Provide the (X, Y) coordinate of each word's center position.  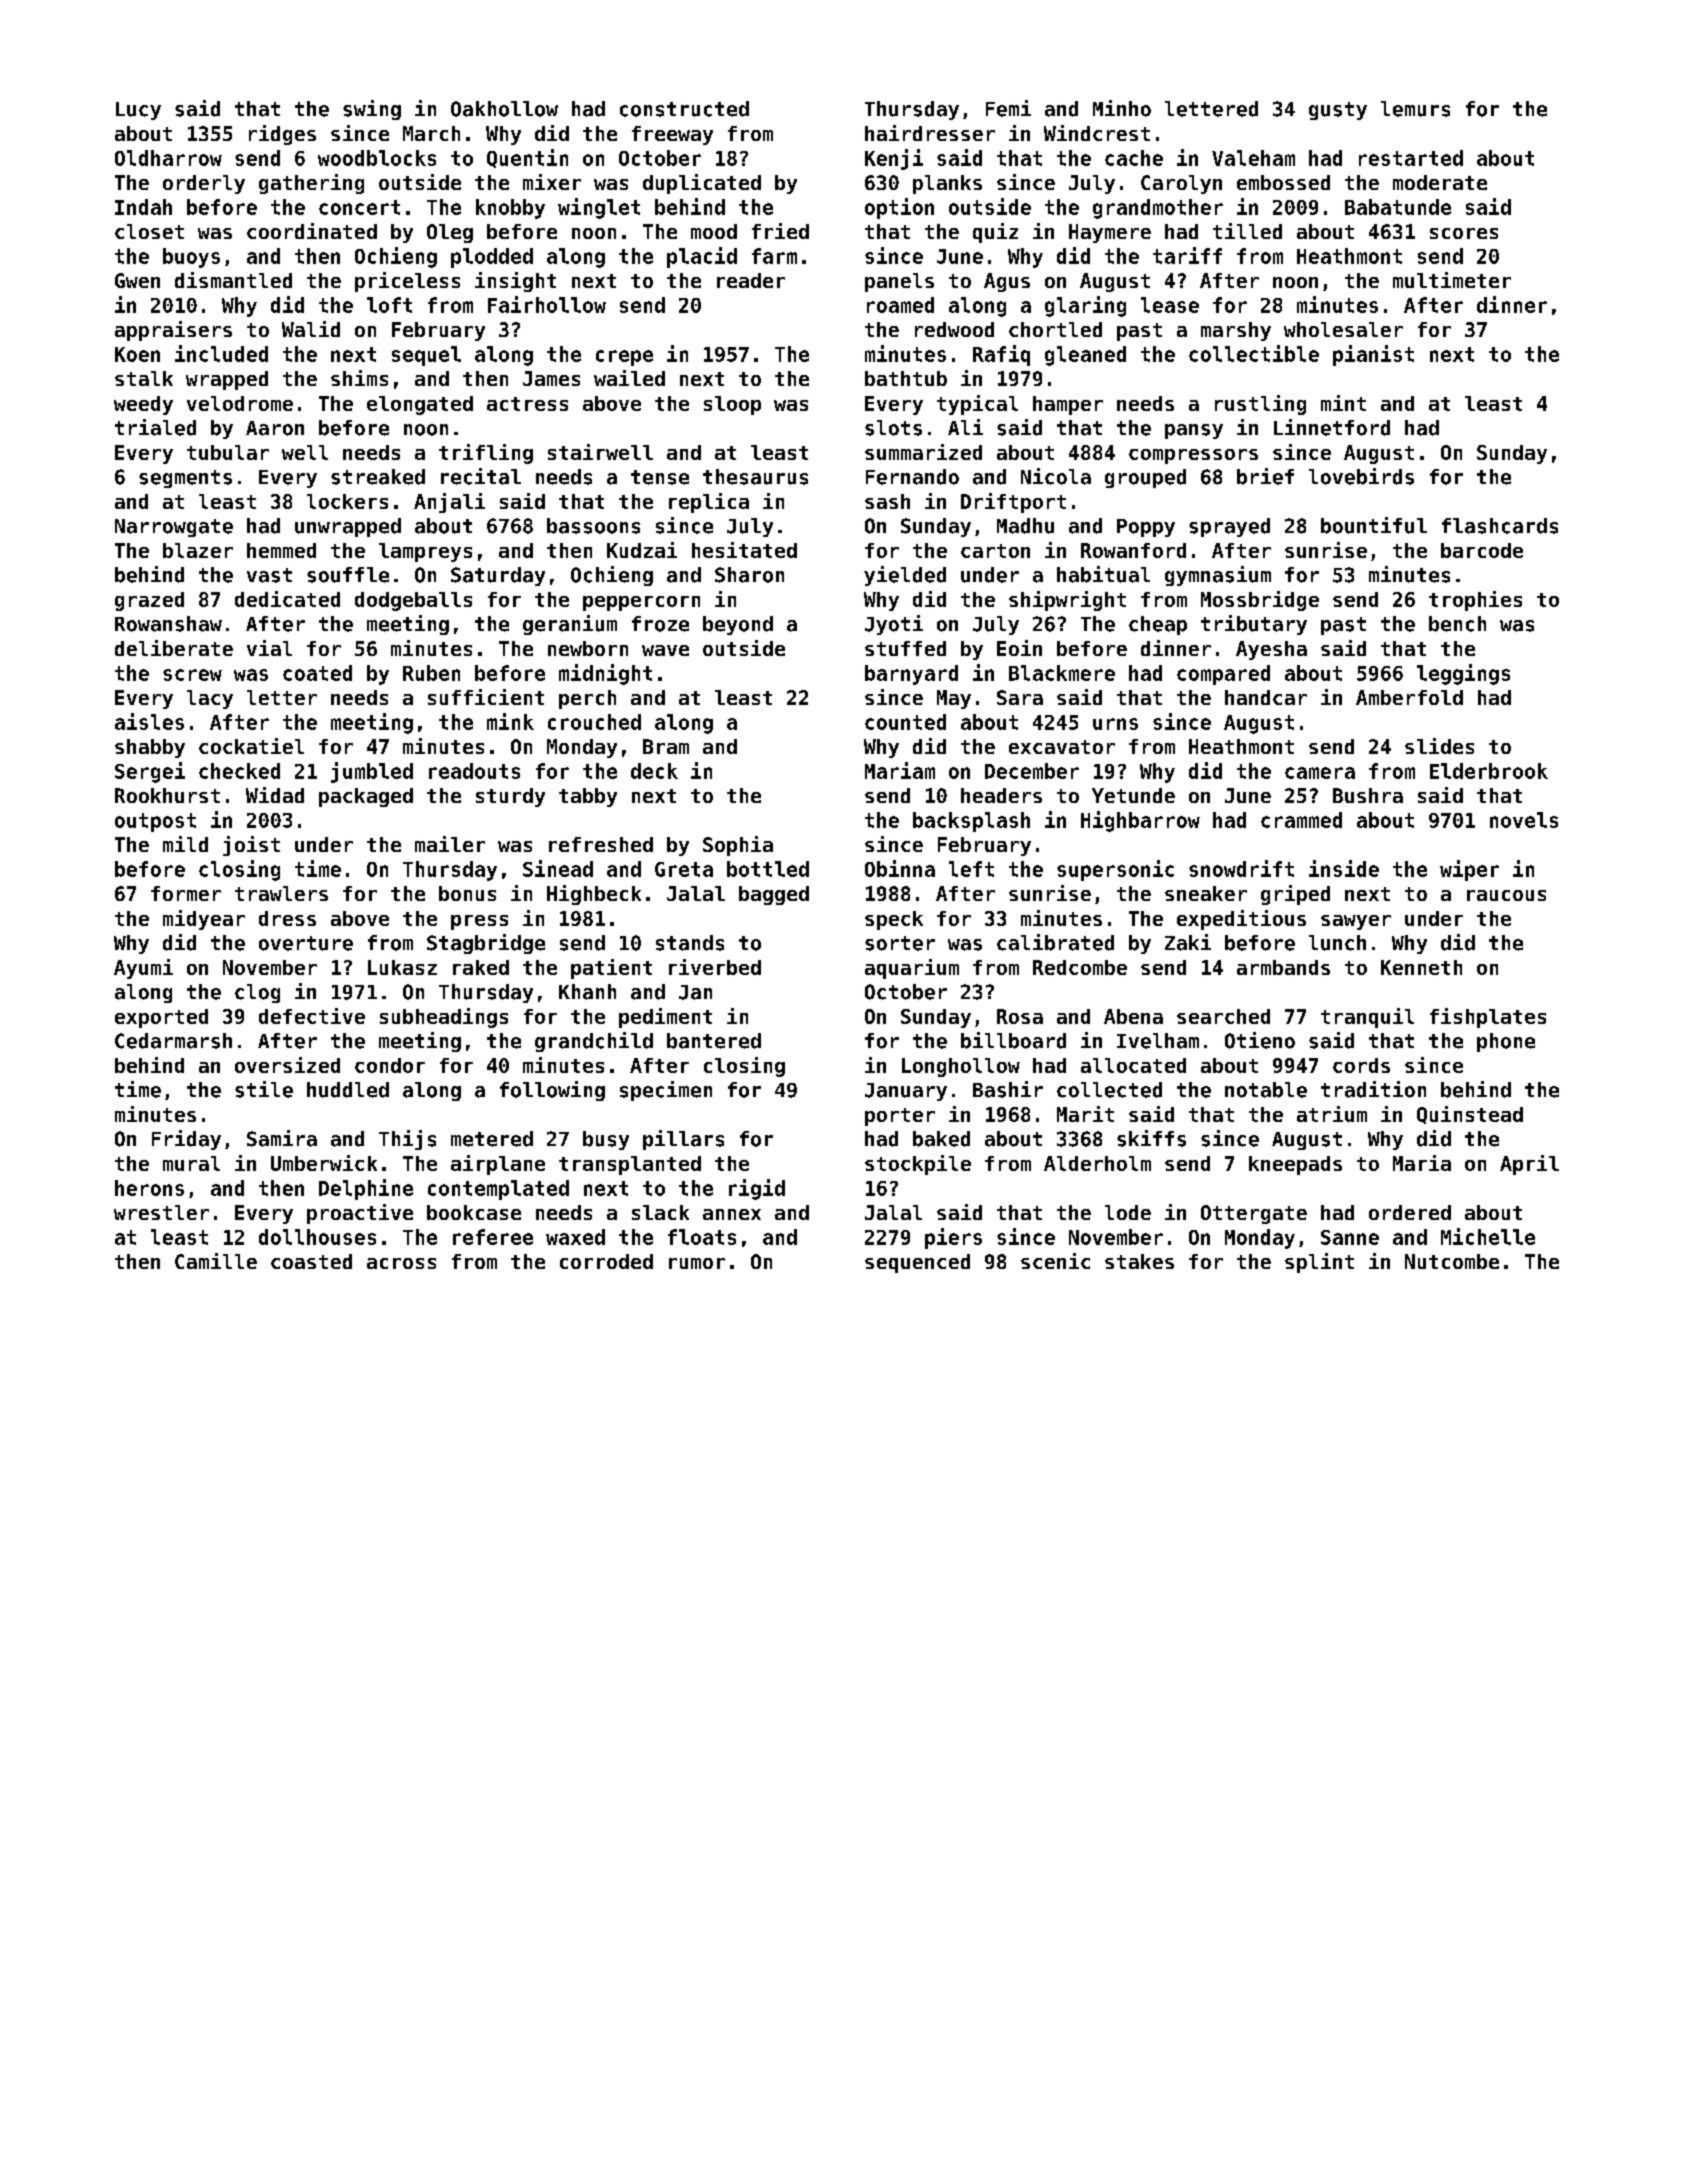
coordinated (312, 231)
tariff (1187, 255)
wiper (1469, 870)
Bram (666, 746)
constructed (684, 109)
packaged (366, 797)
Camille (216, 1261)
